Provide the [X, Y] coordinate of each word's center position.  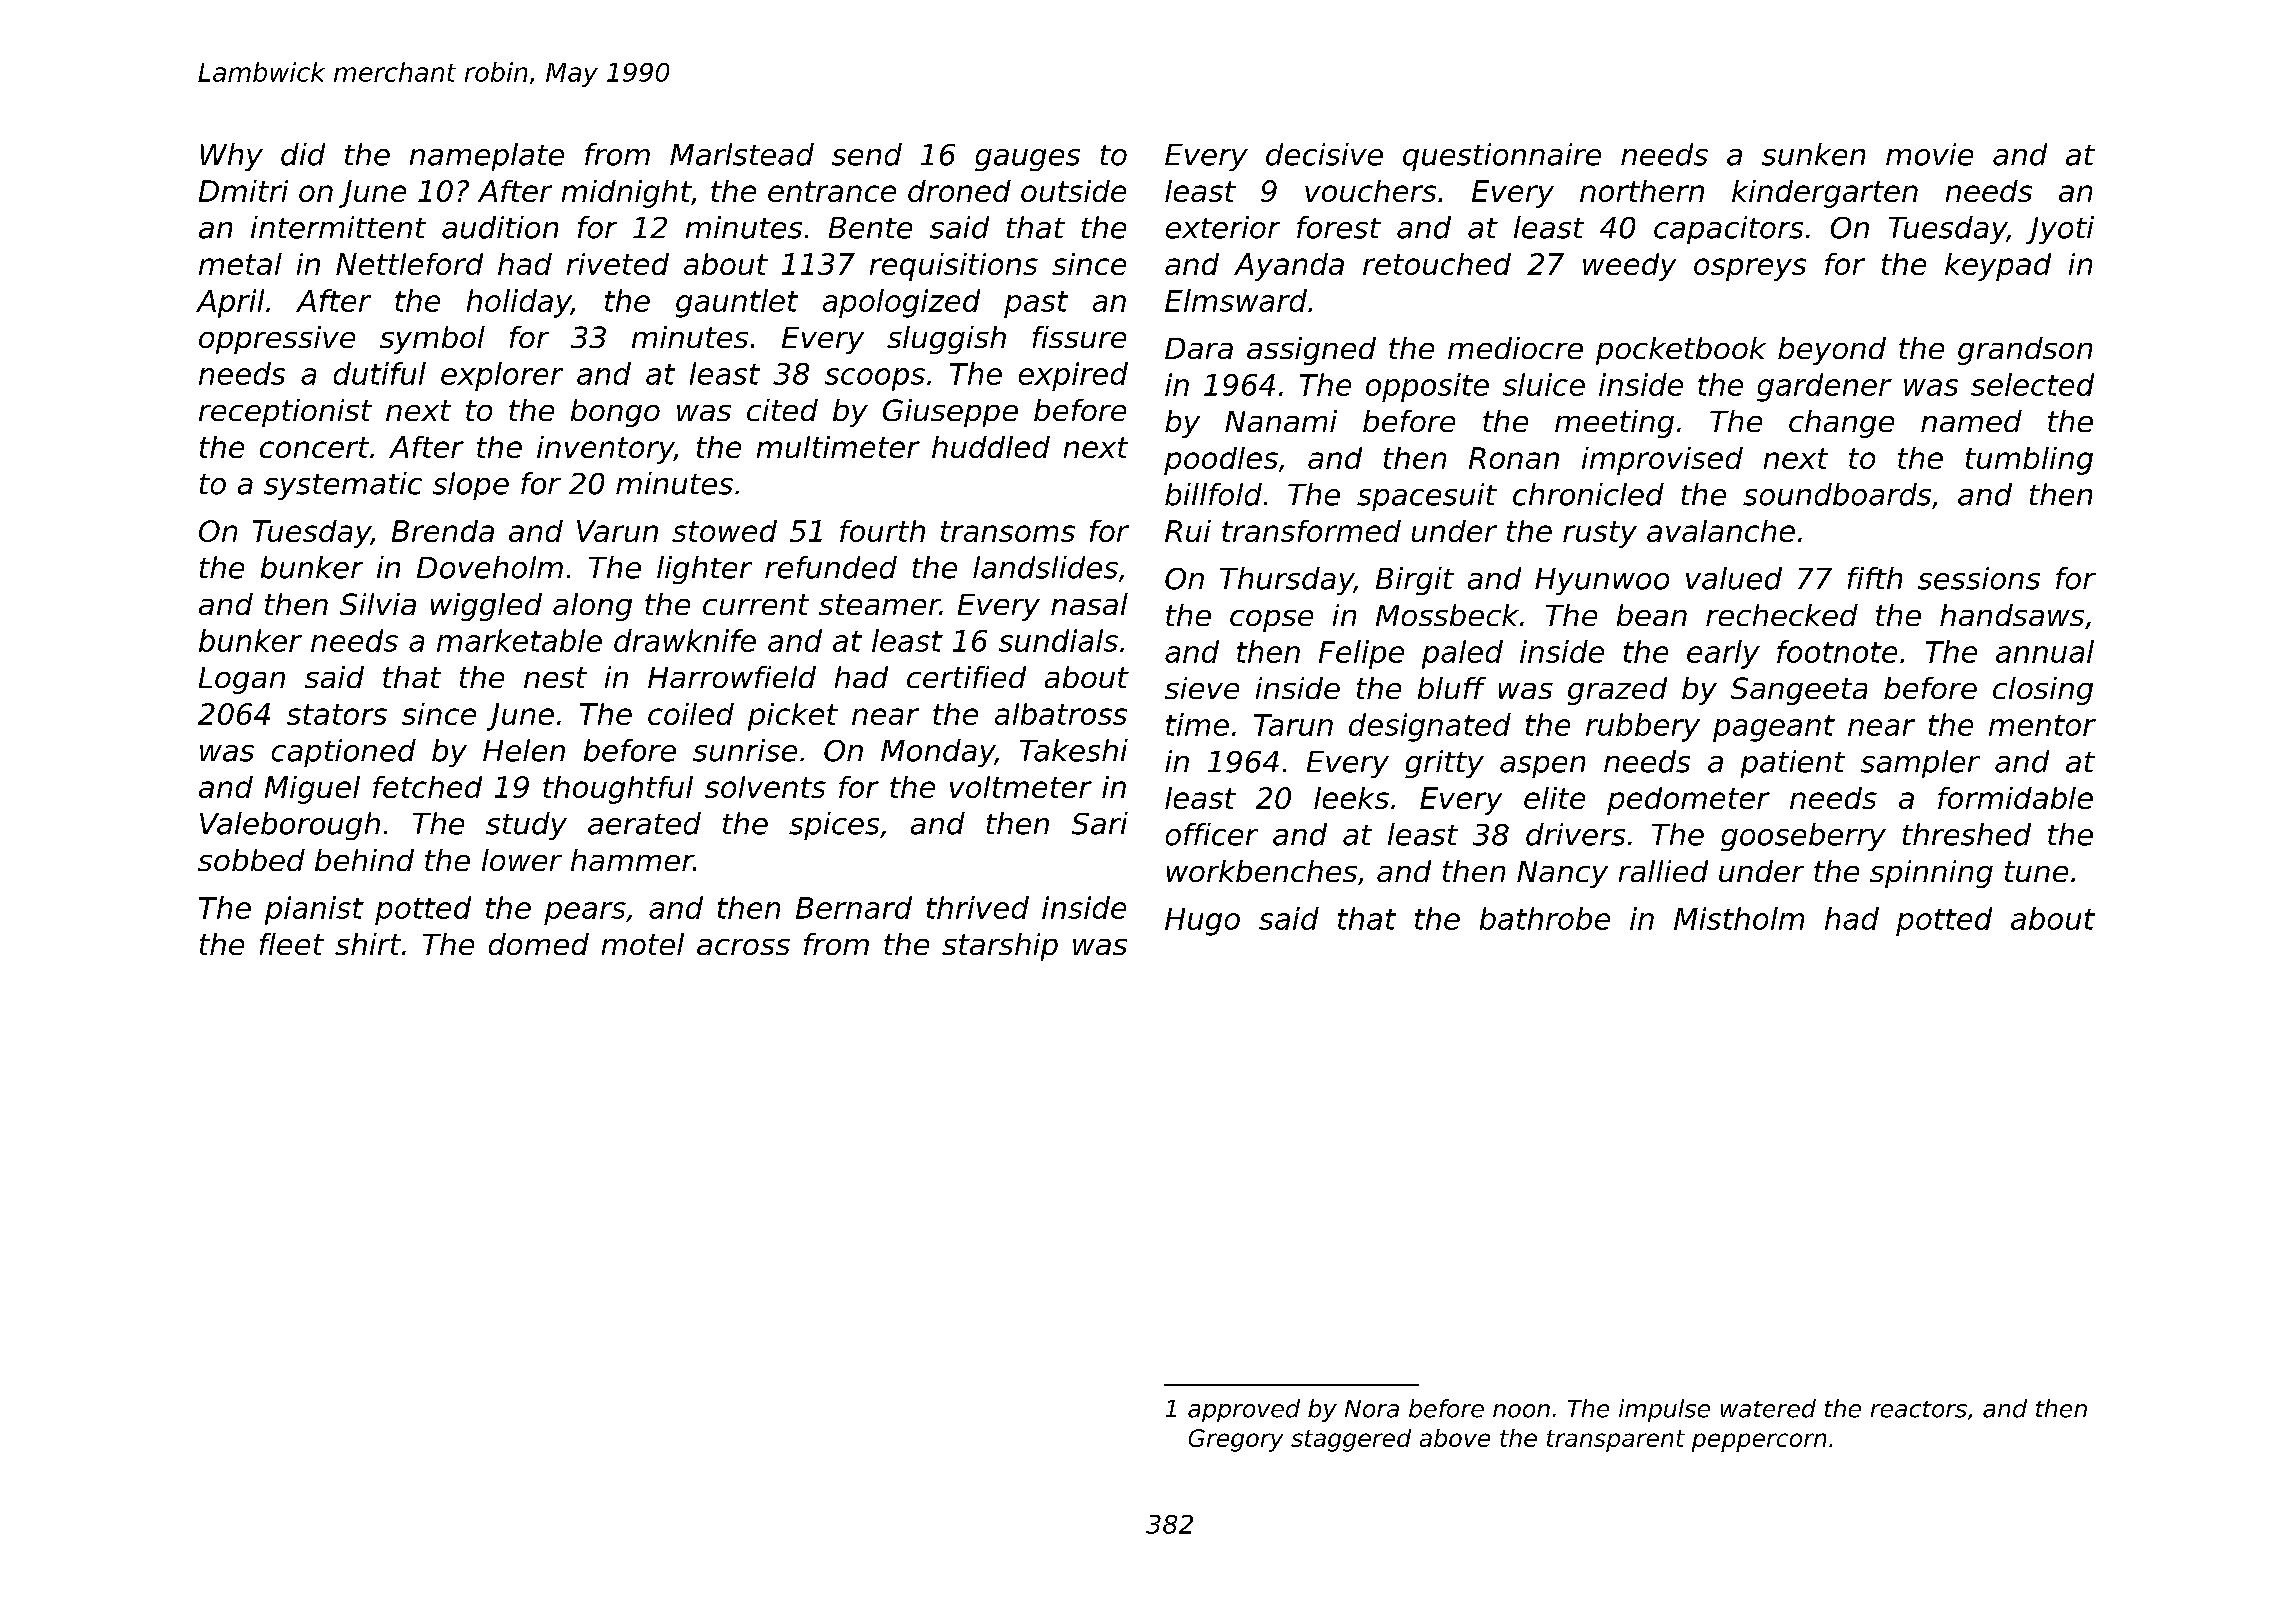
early [1723, 654]
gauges [1027, 160]
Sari [1100, 823]
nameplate [487, 157]
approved [1244, 1410]
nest [555, 677]
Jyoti [2060, 230]
